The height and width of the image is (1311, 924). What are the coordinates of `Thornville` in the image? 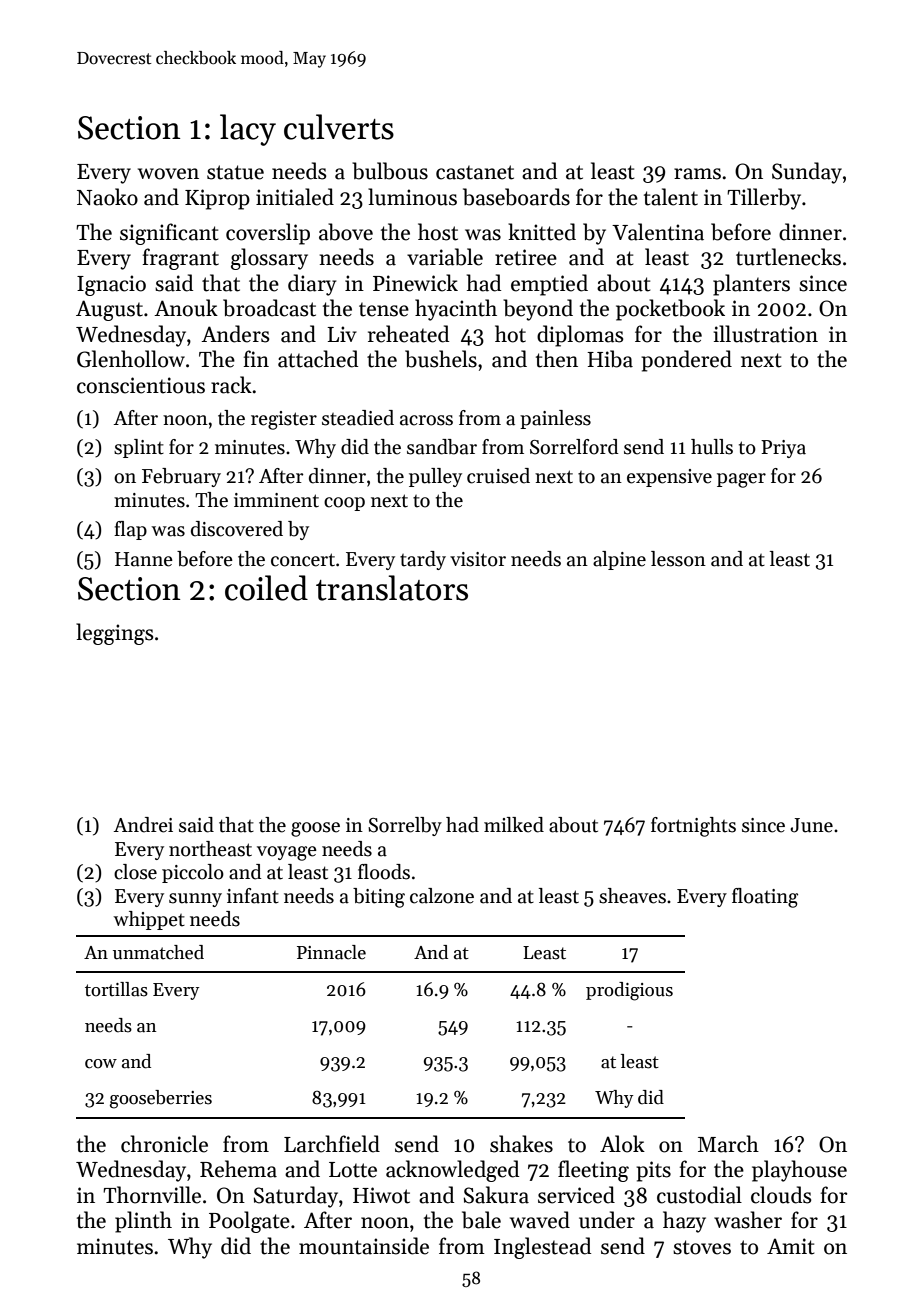 It's located at (152, 1195).
